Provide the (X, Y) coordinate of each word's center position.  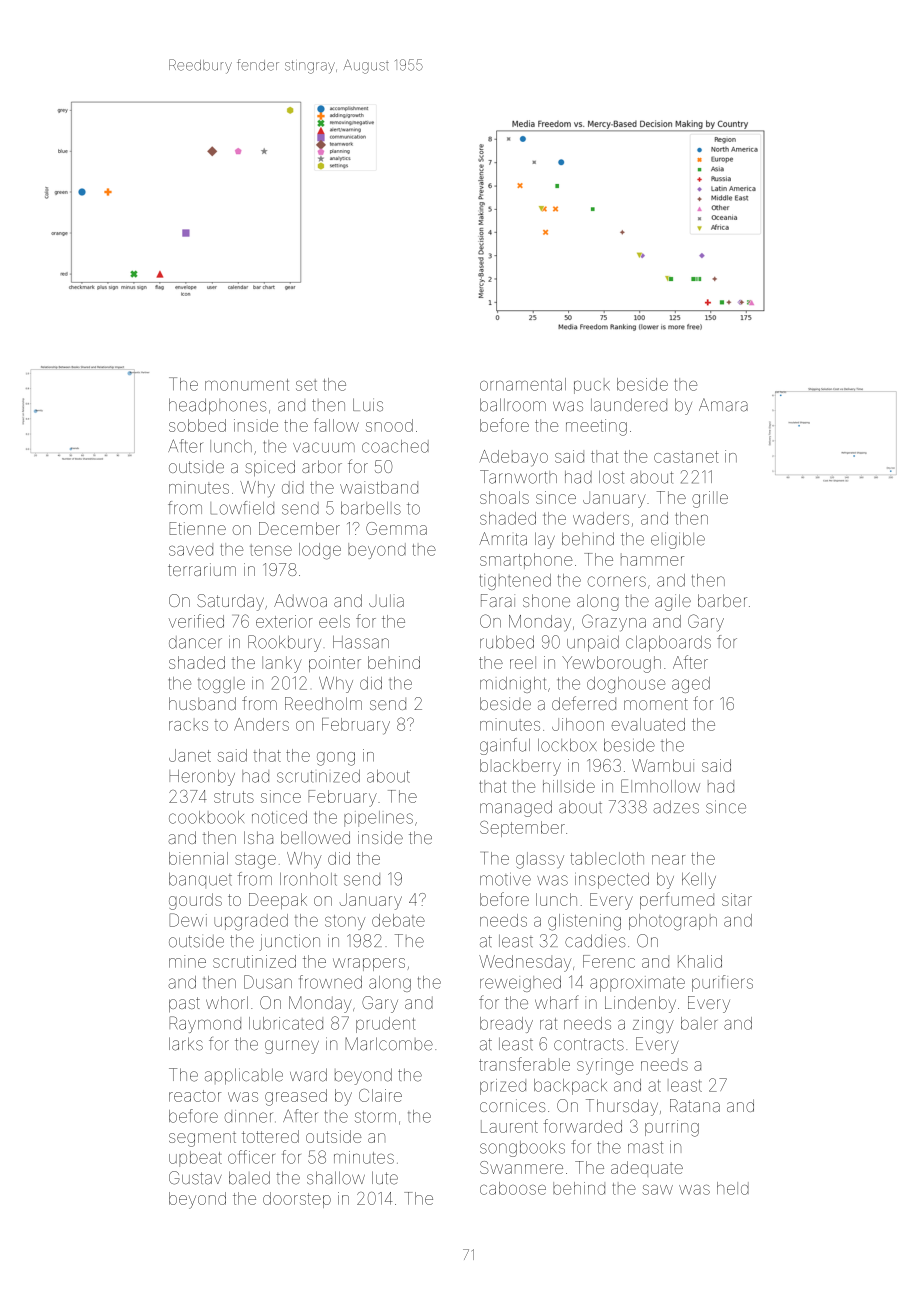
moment (656, 704)
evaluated (648, 724)
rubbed (507, 642)
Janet (190, 755)
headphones (218, 406)
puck (592, 387)
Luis (368, 405)
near (668, 860)
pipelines (378, 819)
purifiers (722, 983)
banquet (200, 879)
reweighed (520, 984)
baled (249, 1178)
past (184, 1004)
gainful (505, 746)
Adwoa (300, 600)
